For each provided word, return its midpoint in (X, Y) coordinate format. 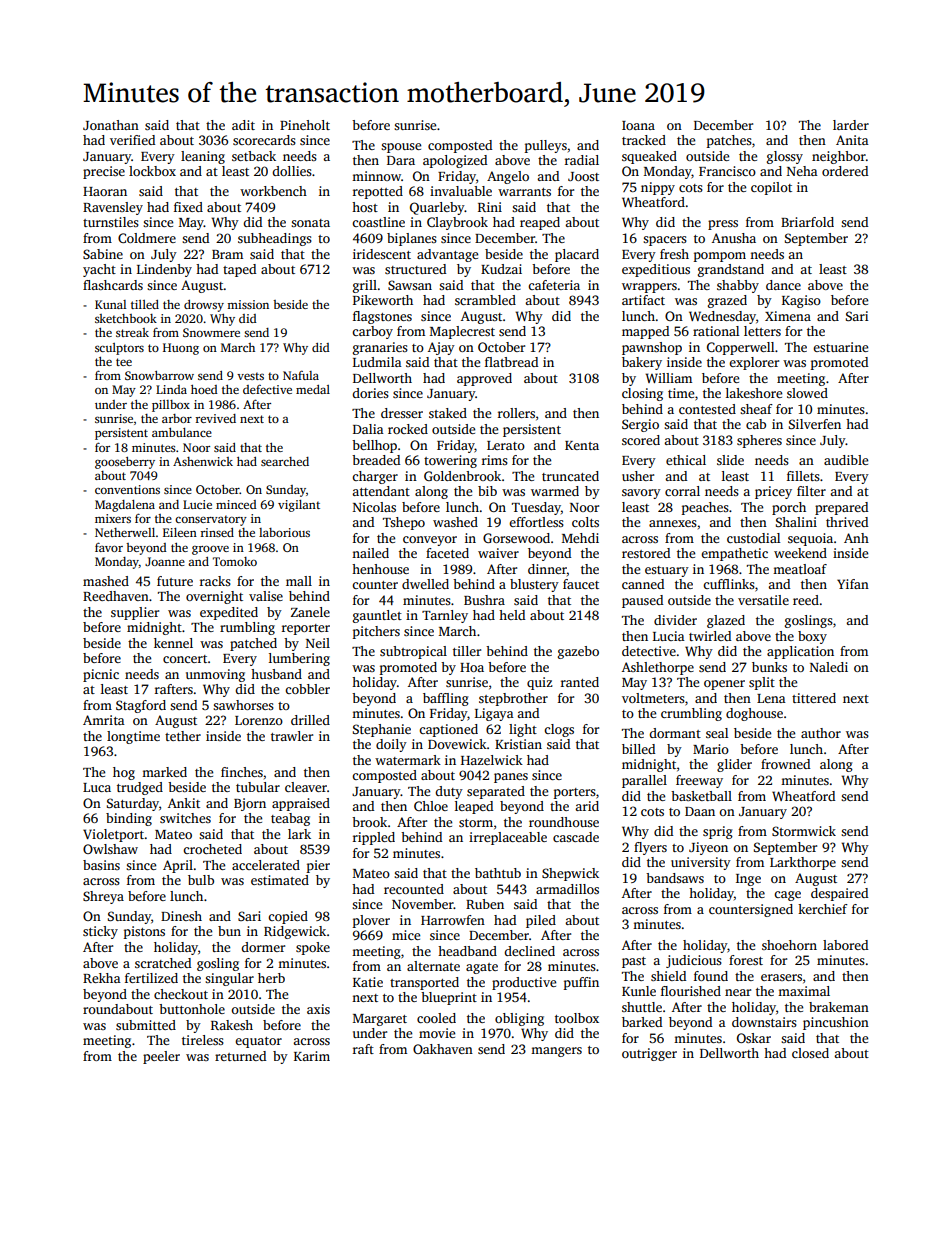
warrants (524, 192)
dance (783, 285)
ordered (845, 171)
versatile (763, 600)
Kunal (110, 304)
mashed (106, 581)
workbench (273, 191)
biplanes (412, 239)
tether (183, 736)
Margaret (380, 1020)
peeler (161, 1057)
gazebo (578, 652)
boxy (812, 637)
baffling (446, 699)
